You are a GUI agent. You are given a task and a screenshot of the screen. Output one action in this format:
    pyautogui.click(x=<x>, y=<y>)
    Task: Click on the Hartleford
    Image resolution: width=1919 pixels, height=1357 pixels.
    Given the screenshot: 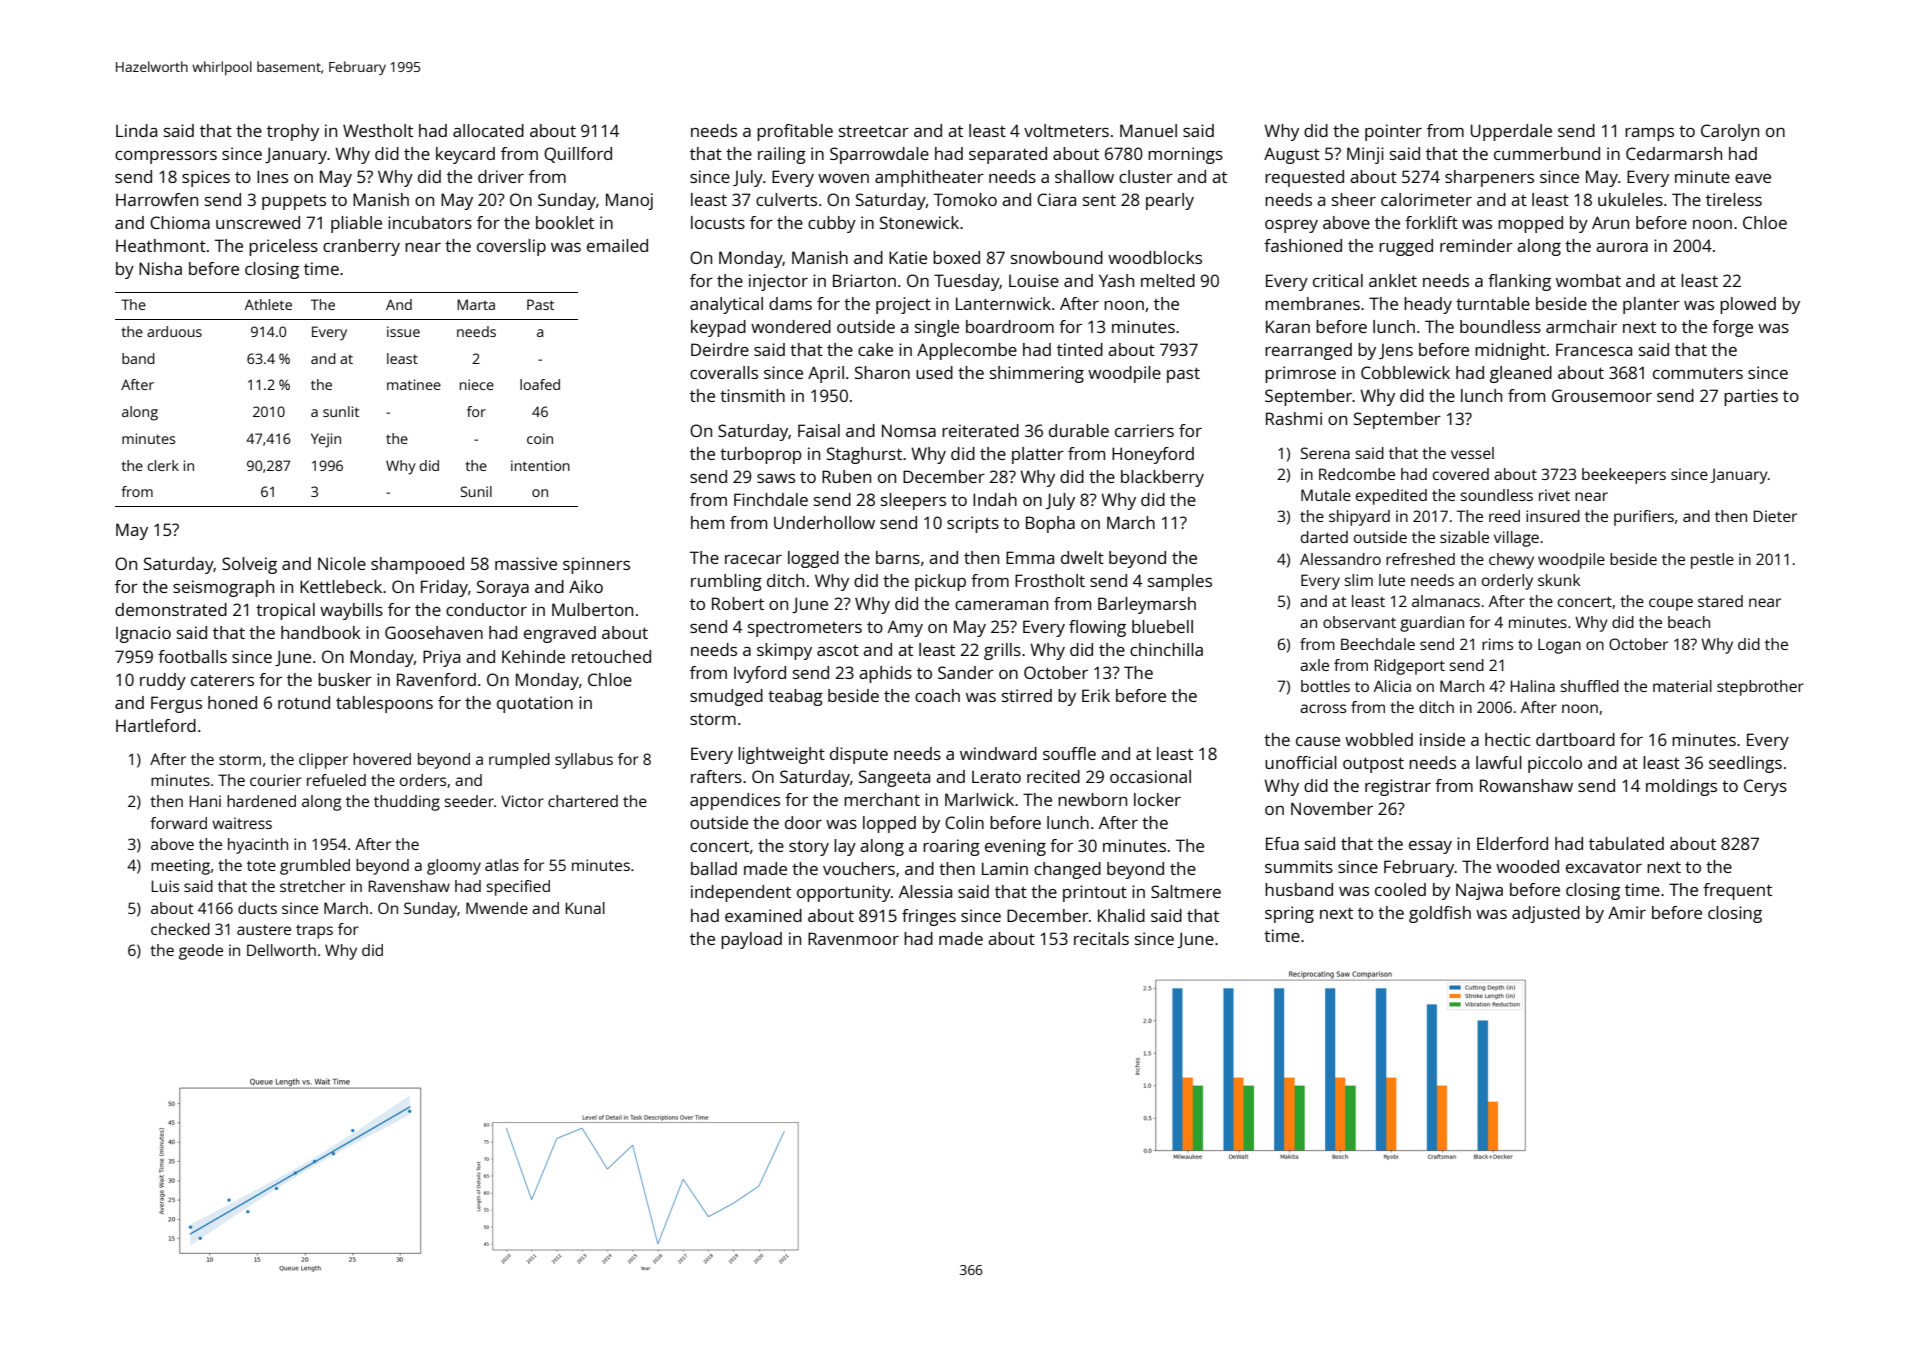 What is the action you would take?
    pyautogui.click(x=156, y=725)
